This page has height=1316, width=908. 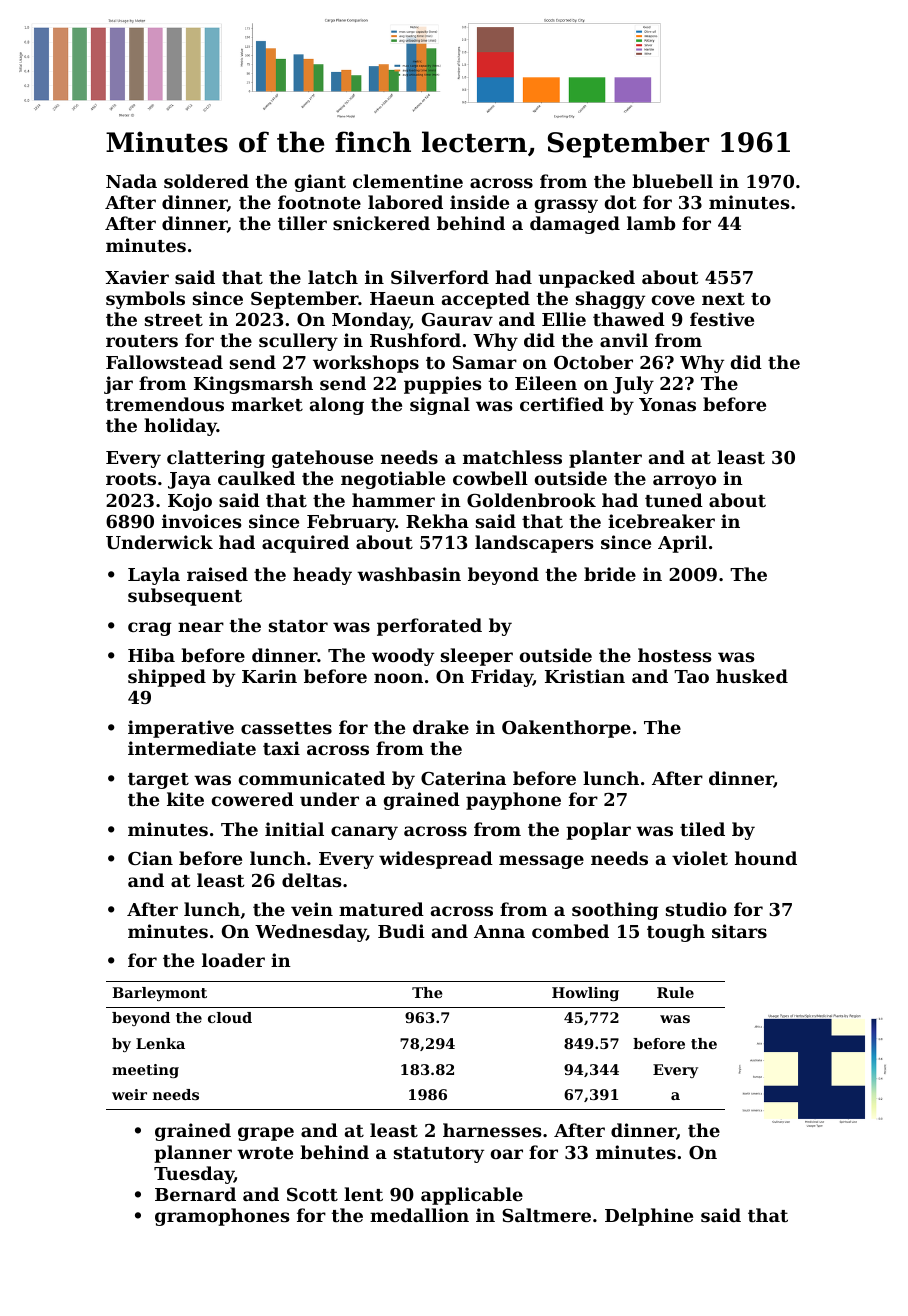 What do you see at coordinates (752, 676) in the page?
I see `husked` at bounding box center [752, 676].
